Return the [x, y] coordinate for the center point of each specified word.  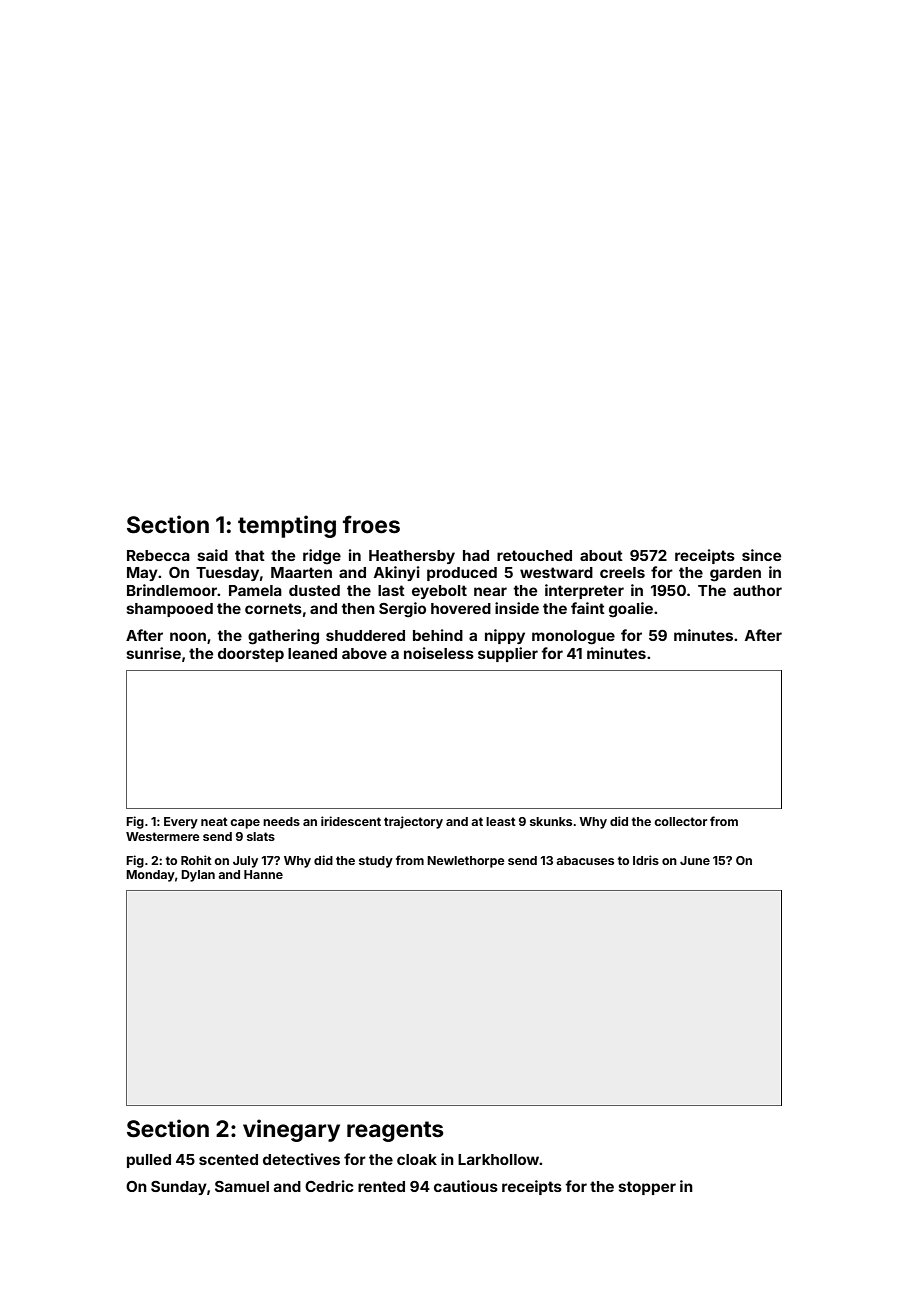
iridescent [351, 821]
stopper [647, 1188]
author [757, 590]
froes [371, 524]
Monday [150, 876]
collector [680, 821]
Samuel [242, 1186]
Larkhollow [499, 1159]
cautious [466, 1186]
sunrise [154, 653]
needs [281, 821]
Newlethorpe [466, 862]
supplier [508, 654]
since [761, 555]
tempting [287, 526]
